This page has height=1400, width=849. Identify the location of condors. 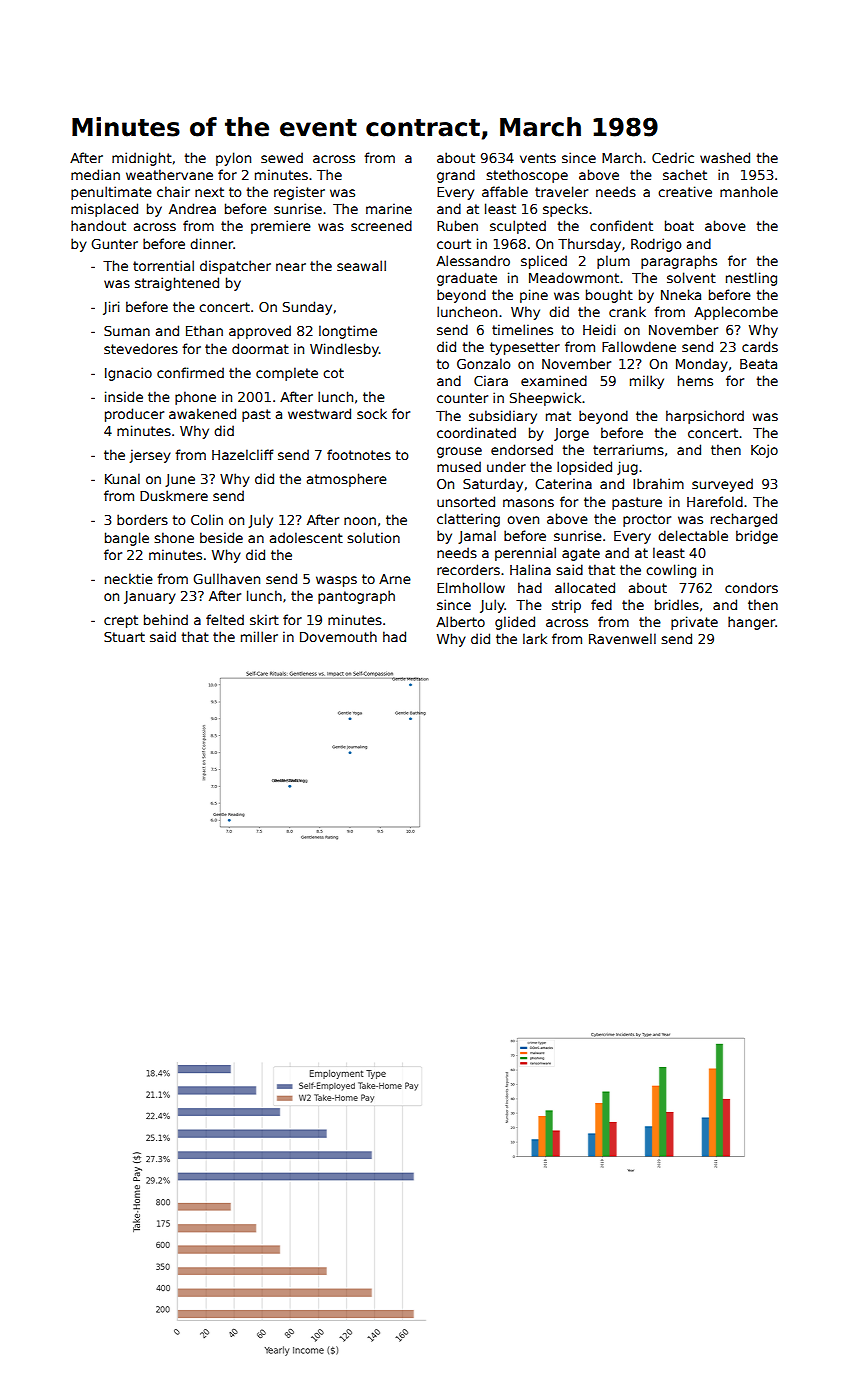
(751, 587).
